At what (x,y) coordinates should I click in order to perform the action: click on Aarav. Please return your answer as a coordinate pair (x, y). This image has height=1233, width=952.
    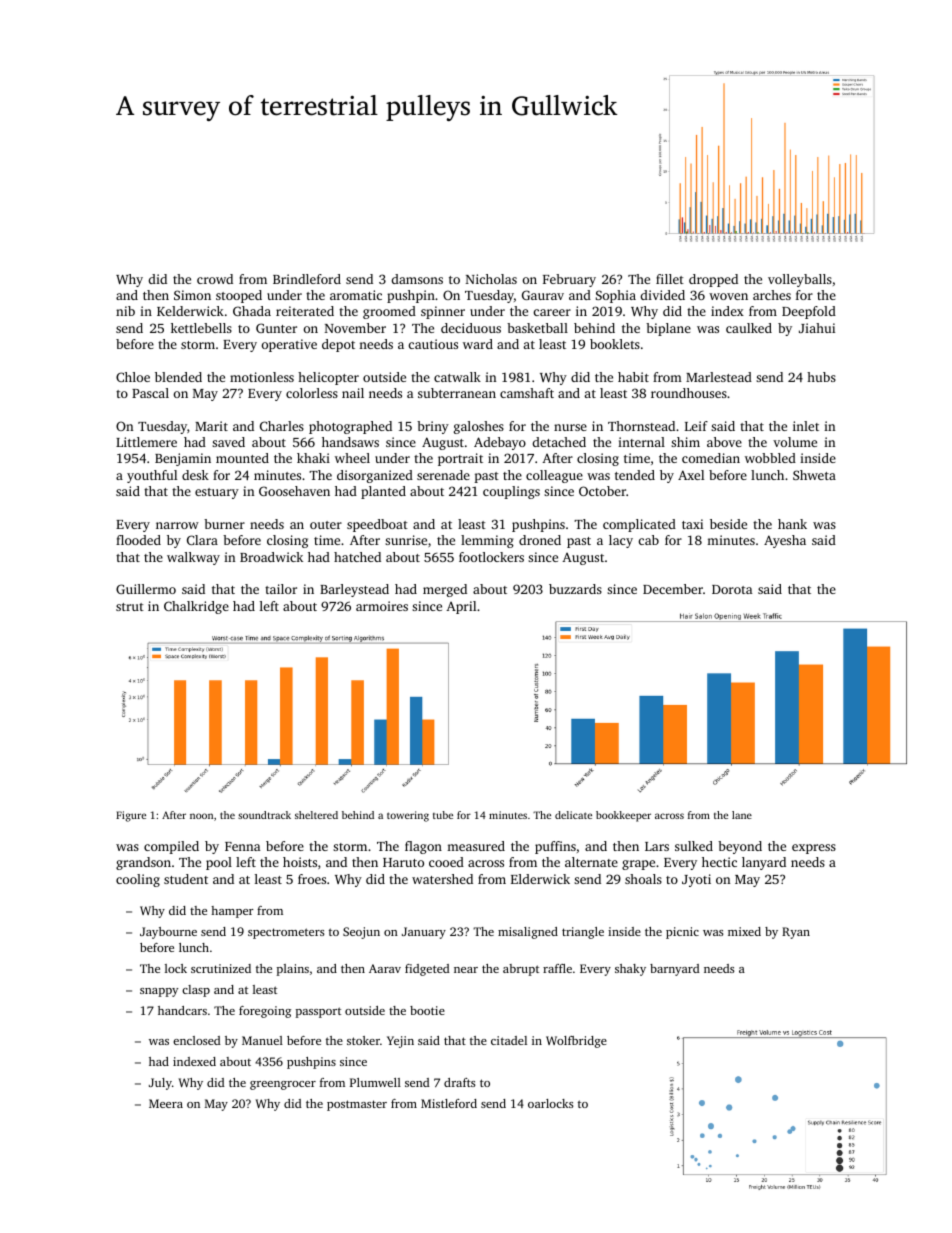
    Looking at the image, I should click on (385, 968).
